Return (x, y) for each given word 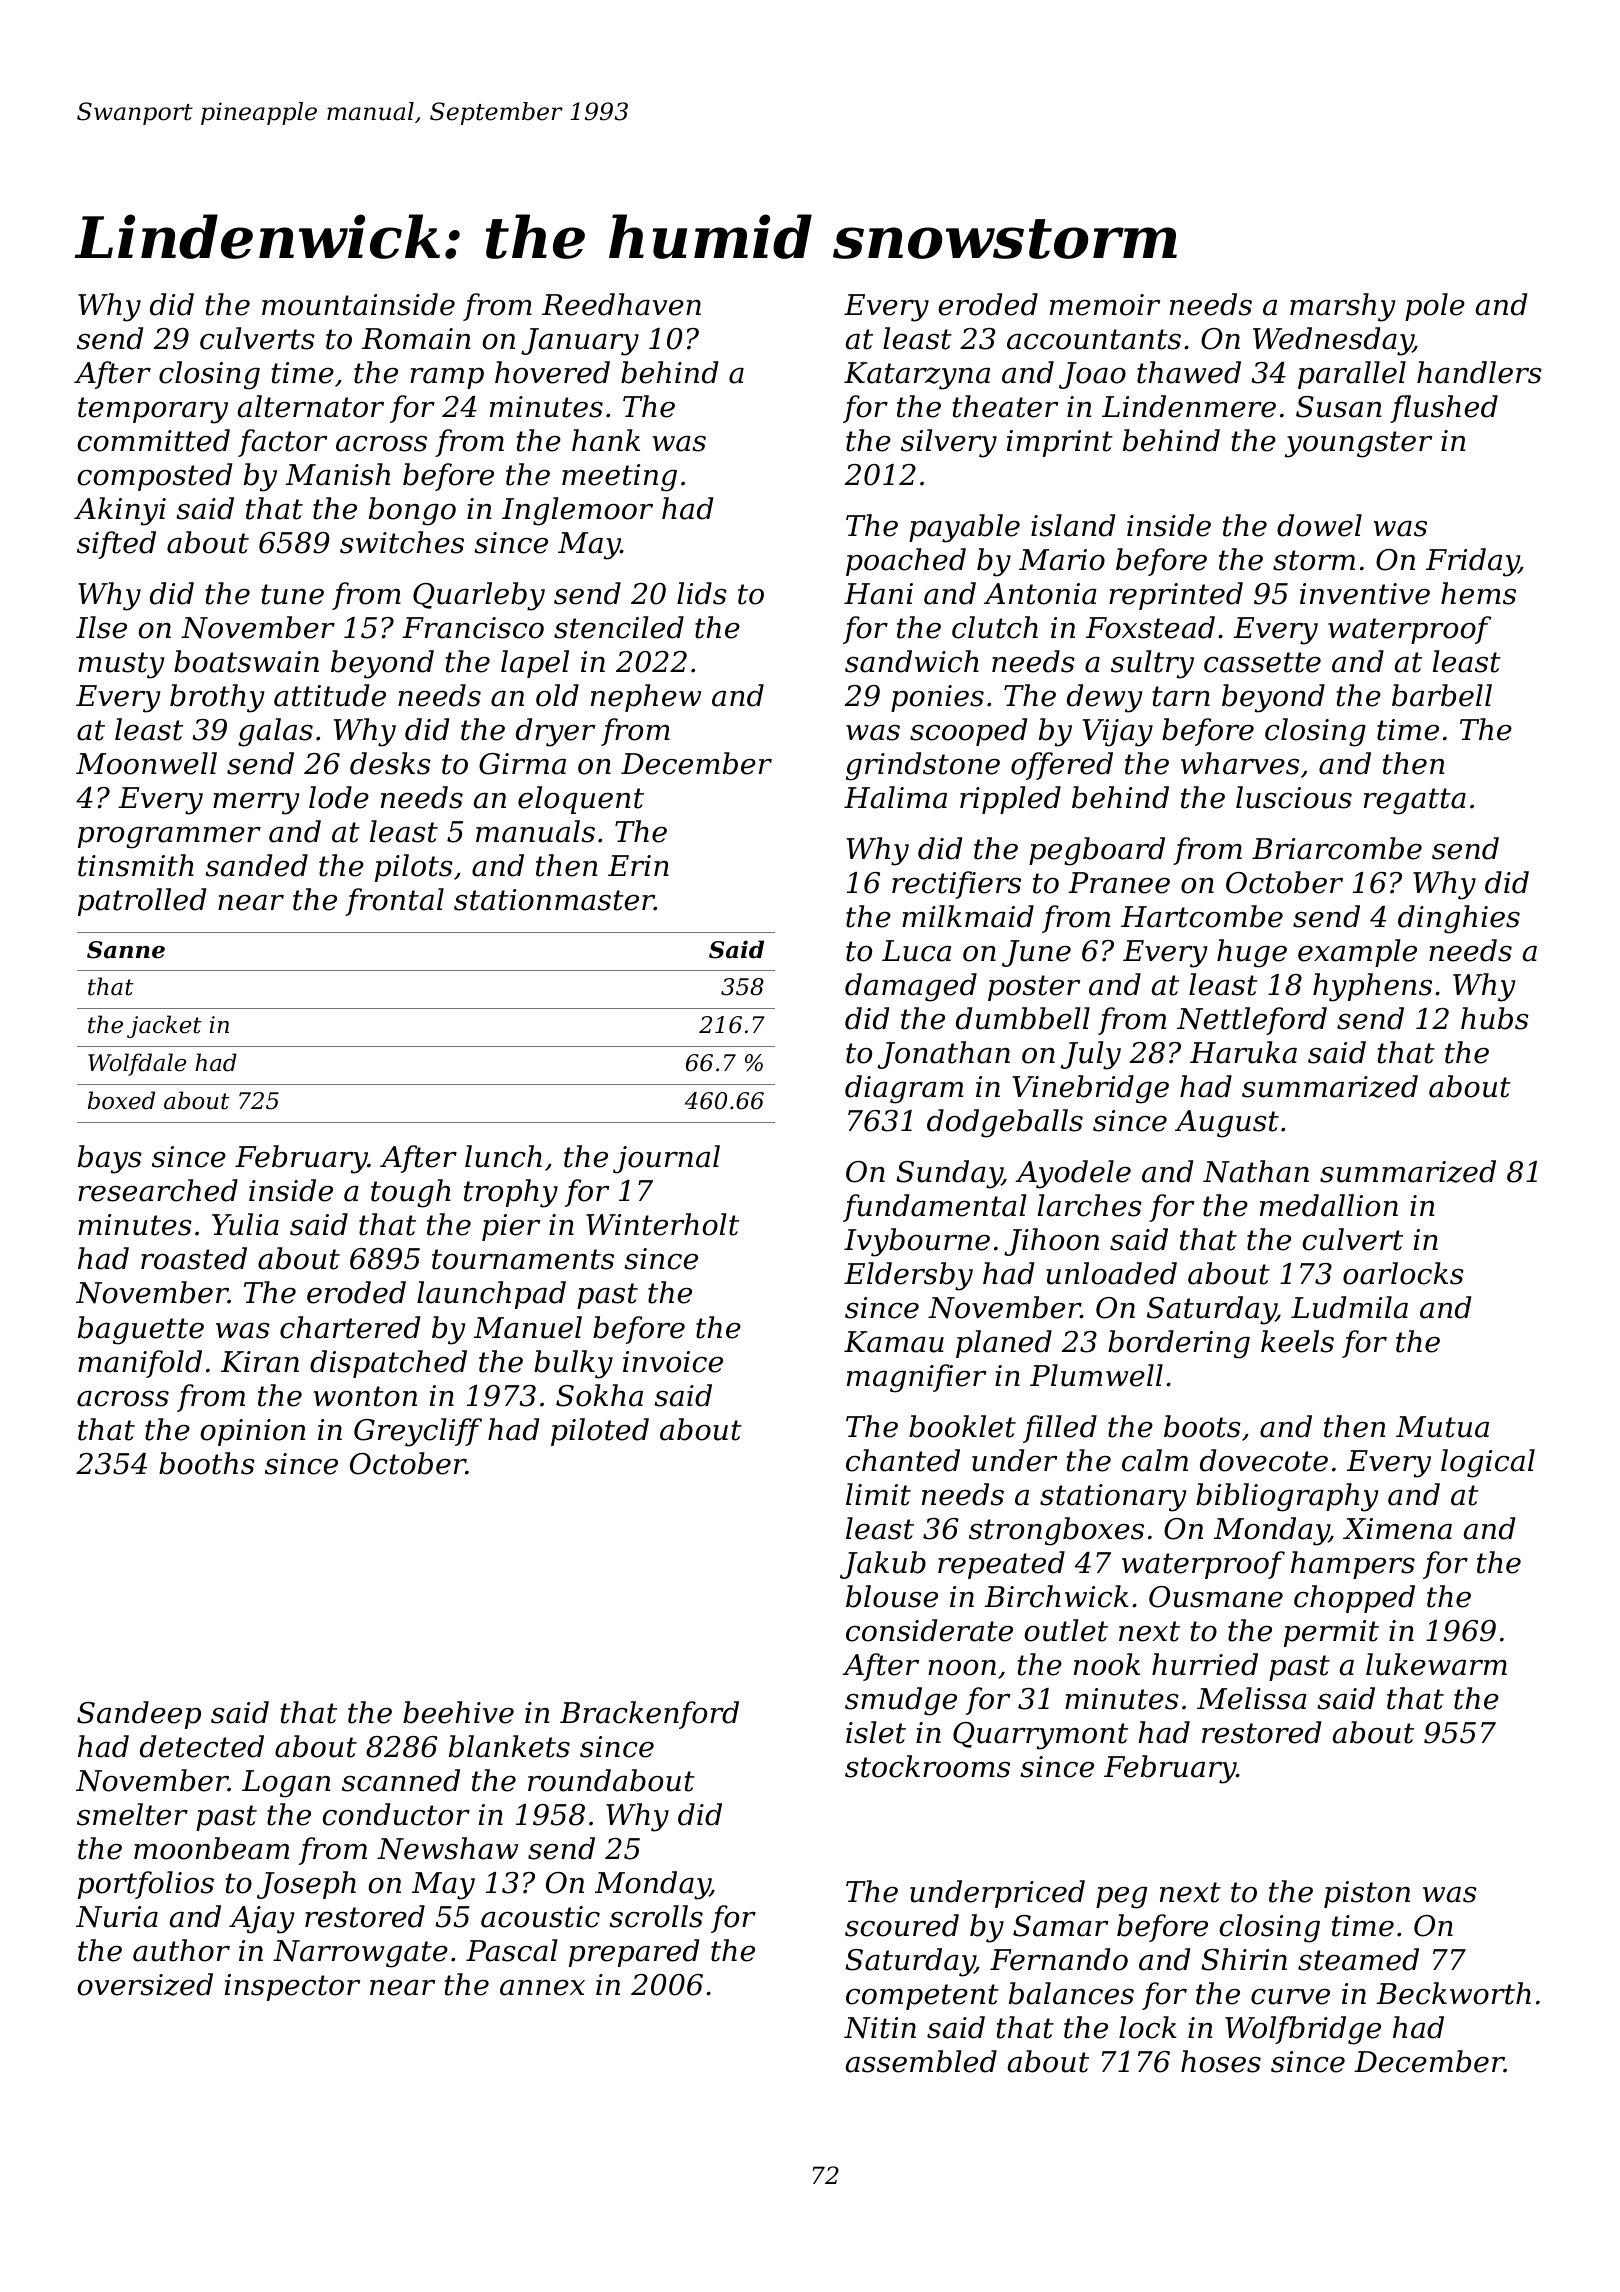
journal (666, 1159)
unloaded (1111, 1273)
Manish (337, 474)
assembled (921, 2061)
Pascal (512, 1950)
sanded (256, 865)
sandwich (912, 661)
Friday (1472, 562)
